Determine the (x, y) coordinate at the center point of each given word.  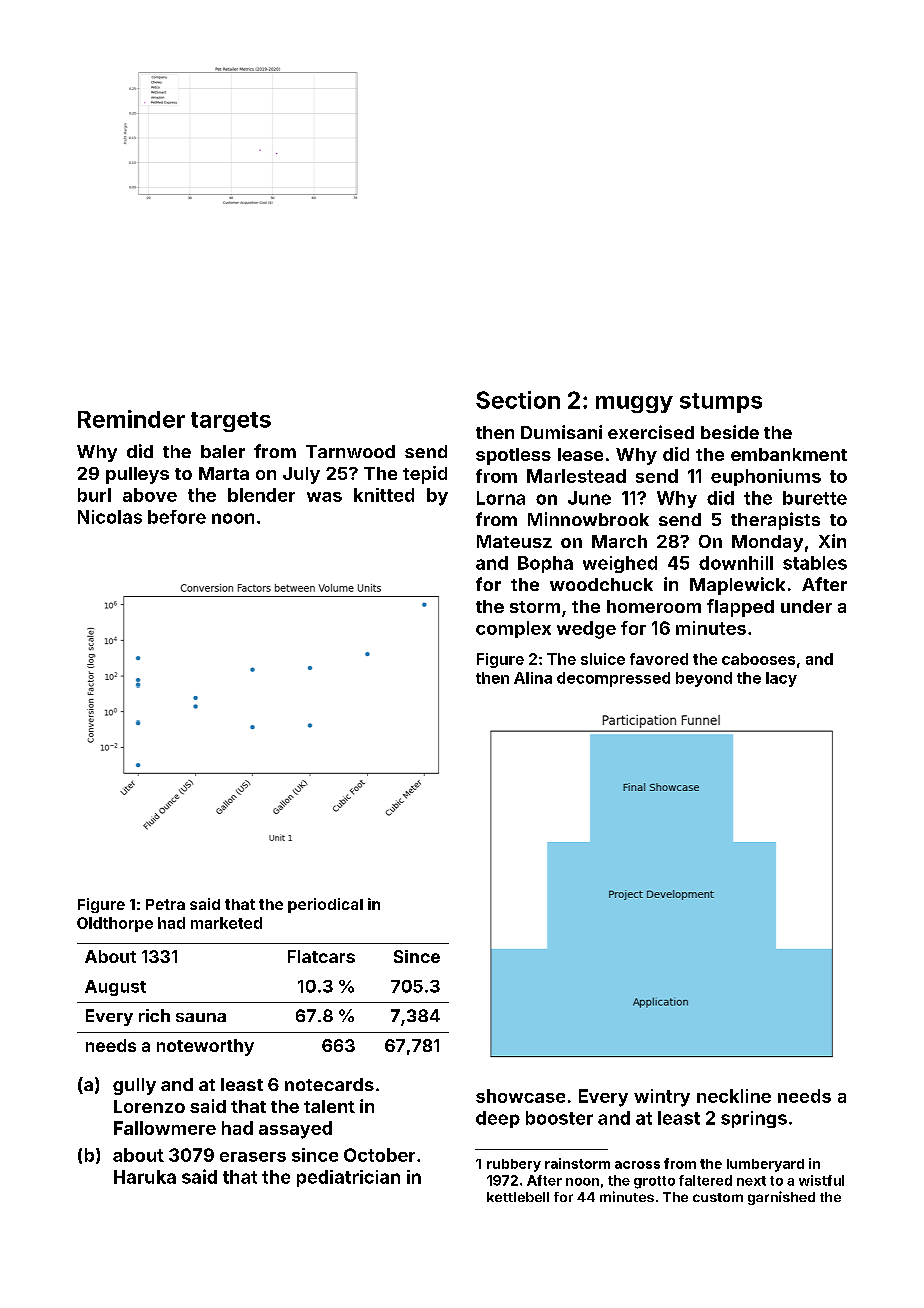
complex (513, 629)
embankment (789, 454)
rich (154, 1015)
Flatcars (321, 956)
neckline (734, 1096)
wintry (662, 1098)
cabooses (758, 659)
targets (231, 422)
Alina (533, 678)
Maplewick (737, 586)
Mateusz (514, 541)
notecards (329, 1084)
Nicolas (110, 517)
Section (518, 400)
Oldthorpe (115, 924)
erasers (253, 1157)
